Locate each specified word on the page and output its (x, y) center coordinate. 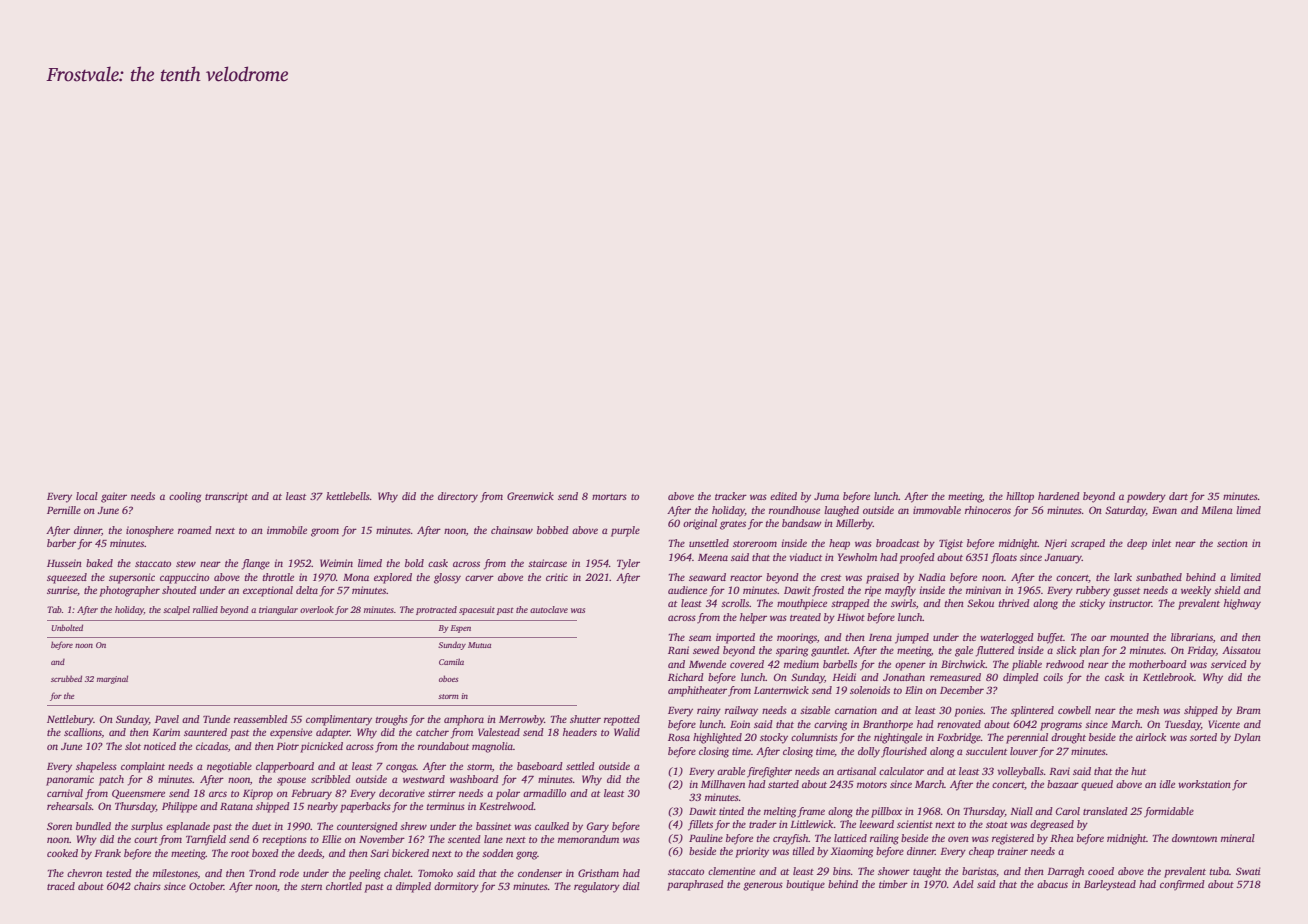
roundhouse (794, 510)
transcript (226, 497)
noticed (160, 746)
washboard (474, 779)
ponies (968, 711)
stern (311, 887)
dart (1178, 496)
